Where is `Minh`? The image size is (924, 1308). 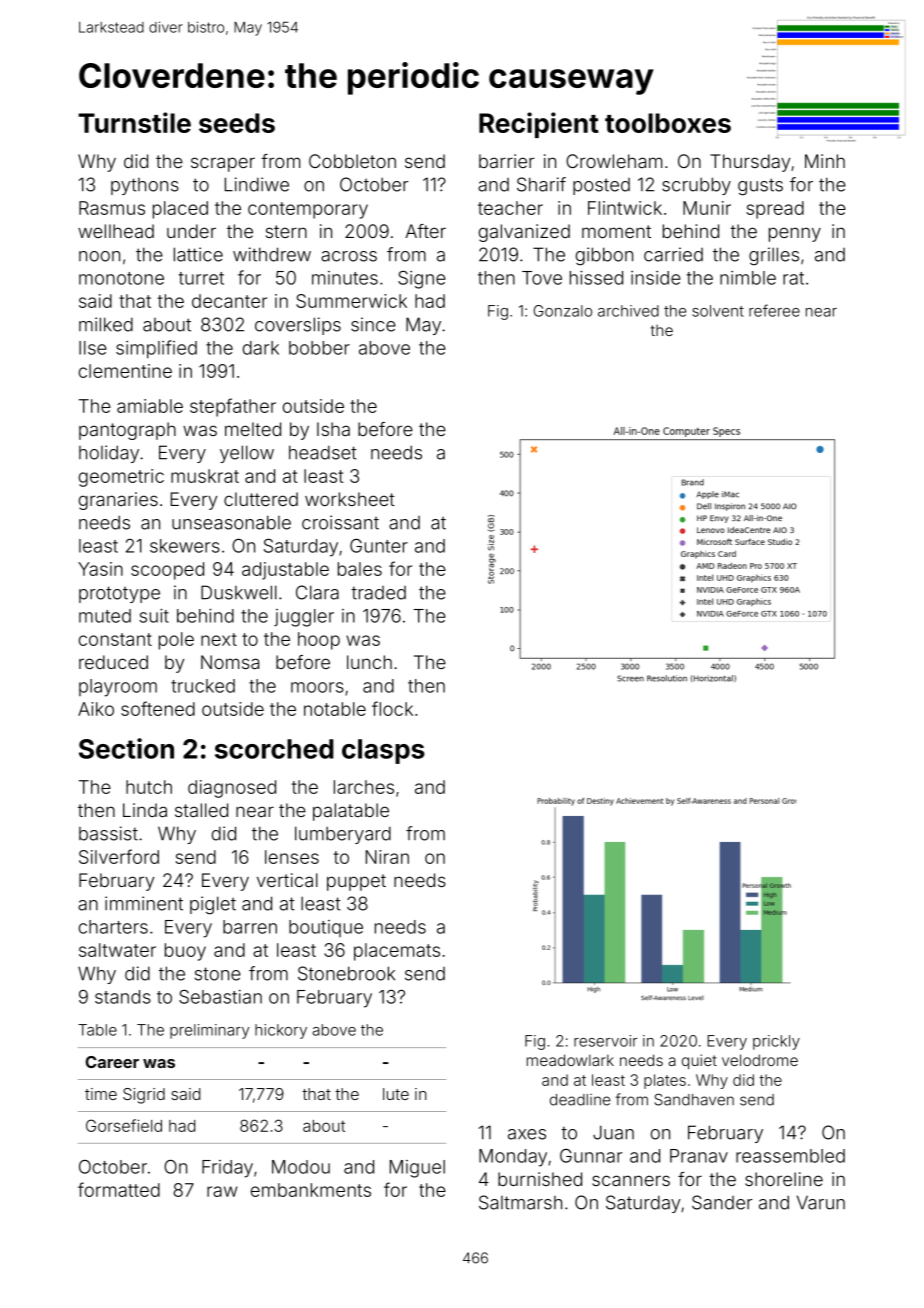 Minh is located at coordinates (825, 161).
